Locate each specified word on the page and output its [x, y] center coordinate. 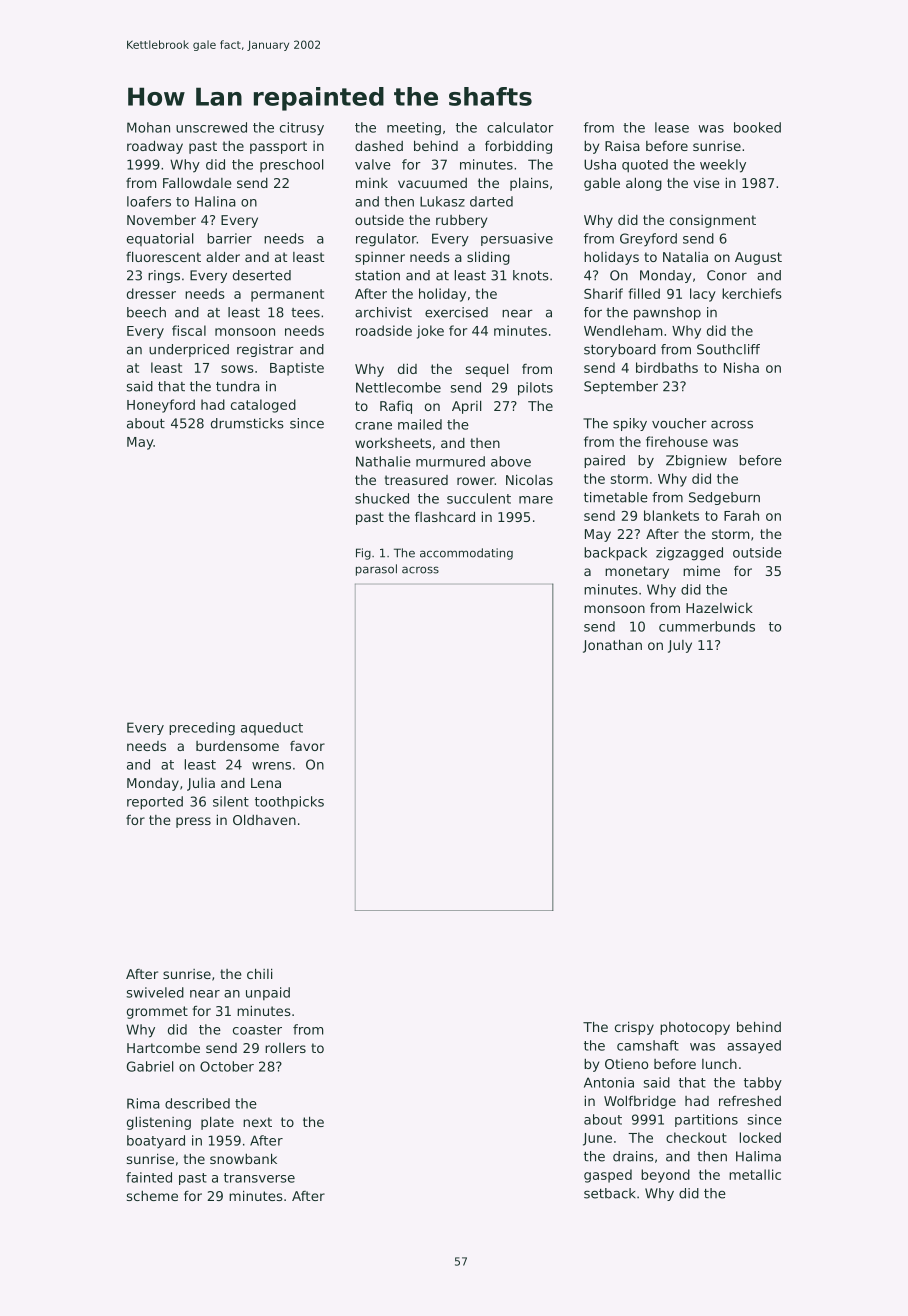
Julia [201, 784]
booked [757, 127]
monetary [637, 572]
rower [476, 481]
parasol [376, 570]
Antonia [609, 1082]
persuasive [517, 239]
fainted [149, 1177]
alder [223, 256]
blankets [671, 515]
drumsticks [247, 423]
